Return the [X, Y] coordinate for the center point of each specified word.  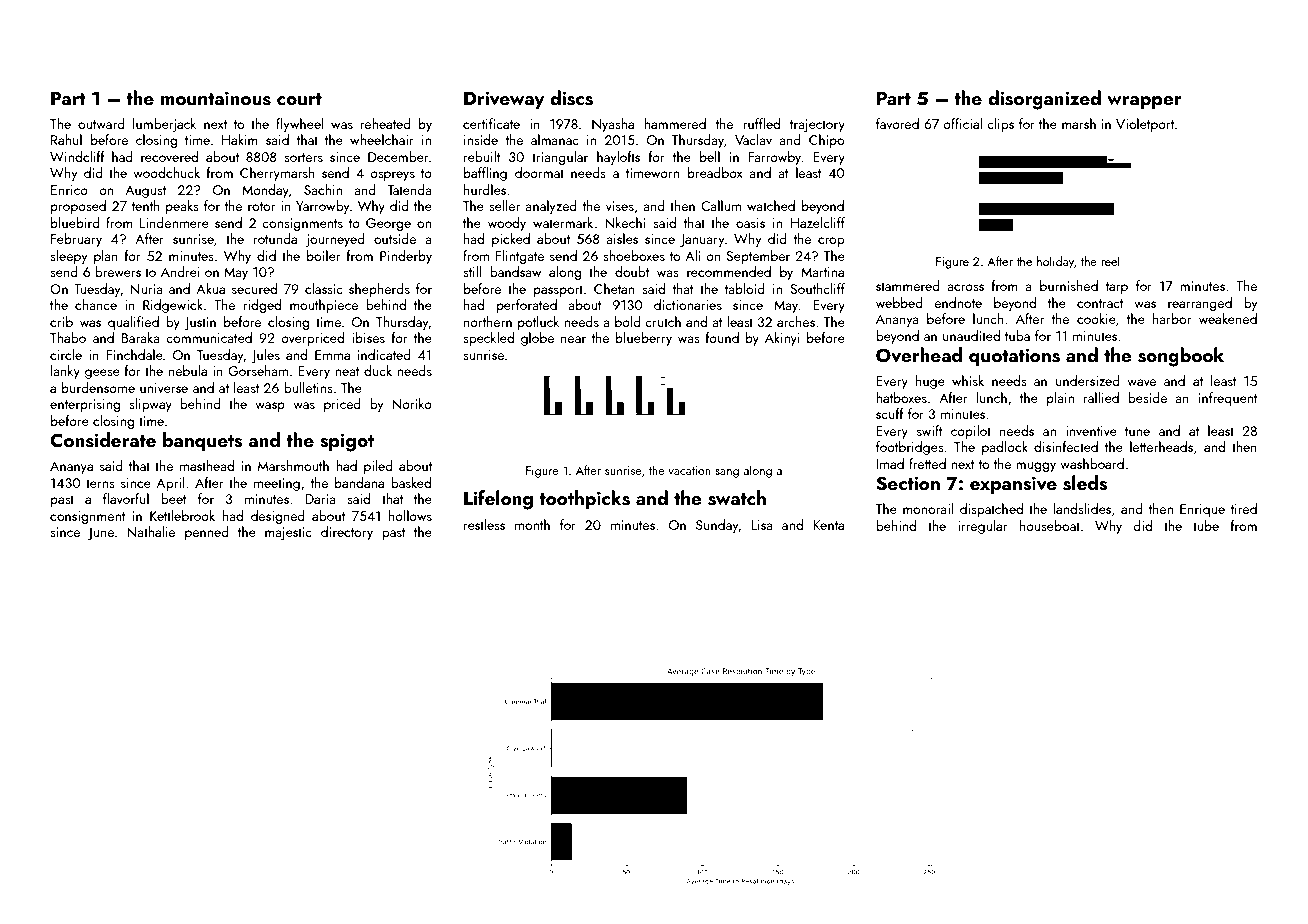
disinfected [1066, 446]
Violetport [1145, 125]
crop [831, 242]
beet [173, 498]
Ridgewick [173, 306]
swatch [737, 498]
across [965, 287]
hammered [675, 123]
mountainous [216, 98]
